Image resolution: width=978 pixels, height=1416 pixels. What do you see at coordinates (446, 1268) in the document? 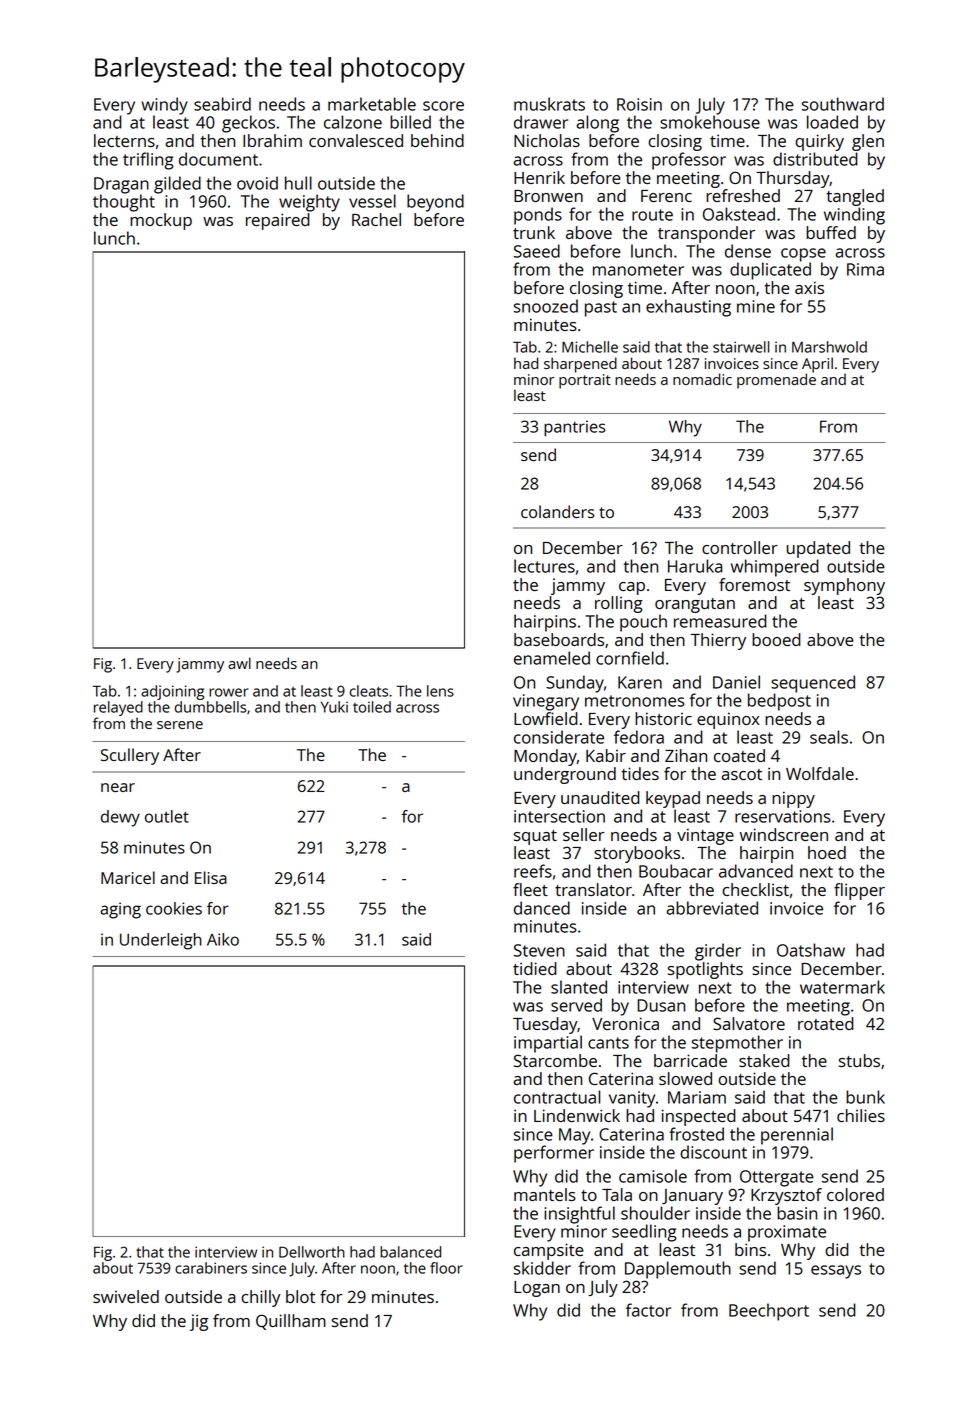
I see `floor` at bounding box center [446, 1268].
